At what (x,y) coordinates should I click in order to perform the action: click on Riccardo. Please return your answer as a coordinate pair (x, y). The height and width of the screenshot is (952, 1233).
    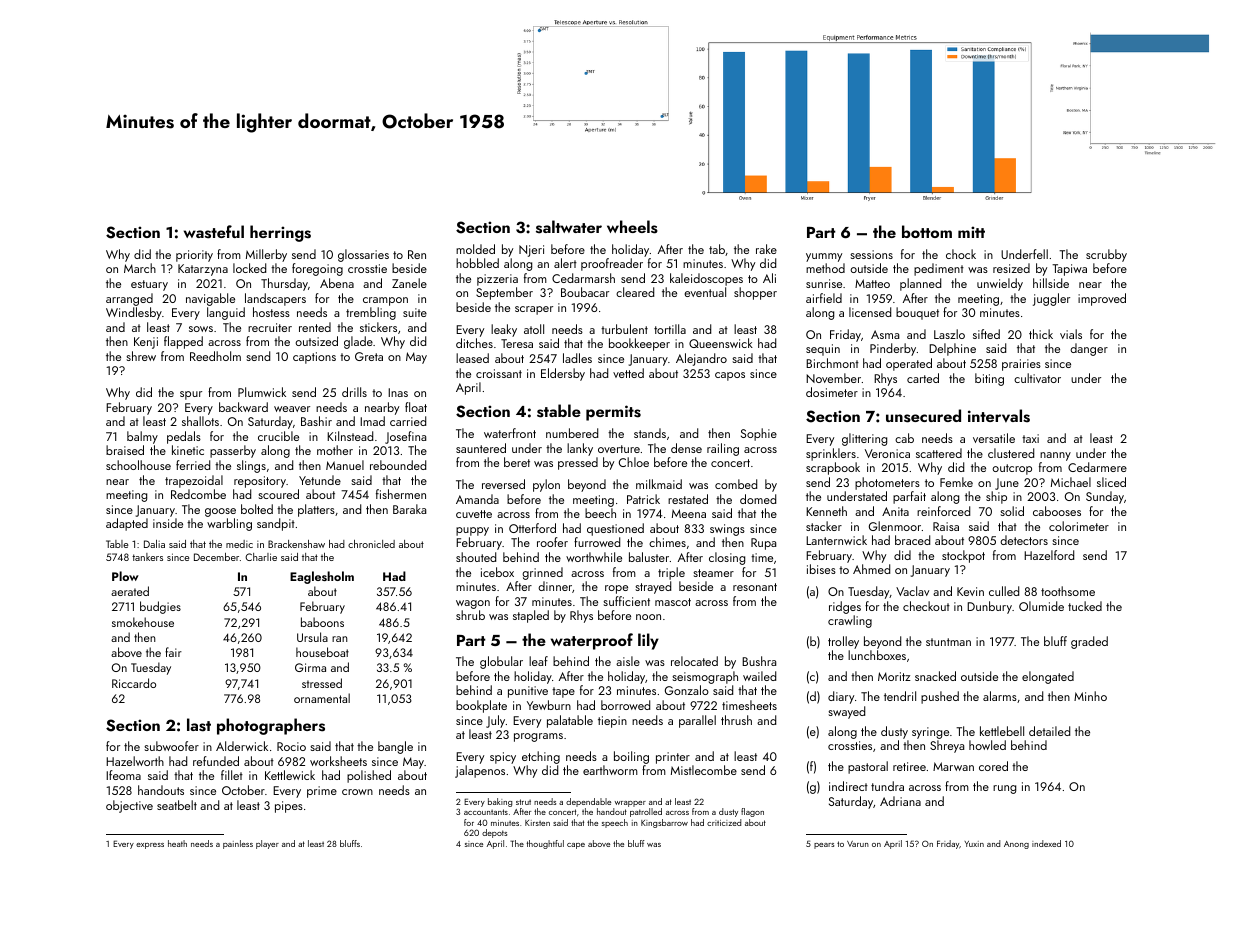
    Looking at the image, I should click on (134, 683).
